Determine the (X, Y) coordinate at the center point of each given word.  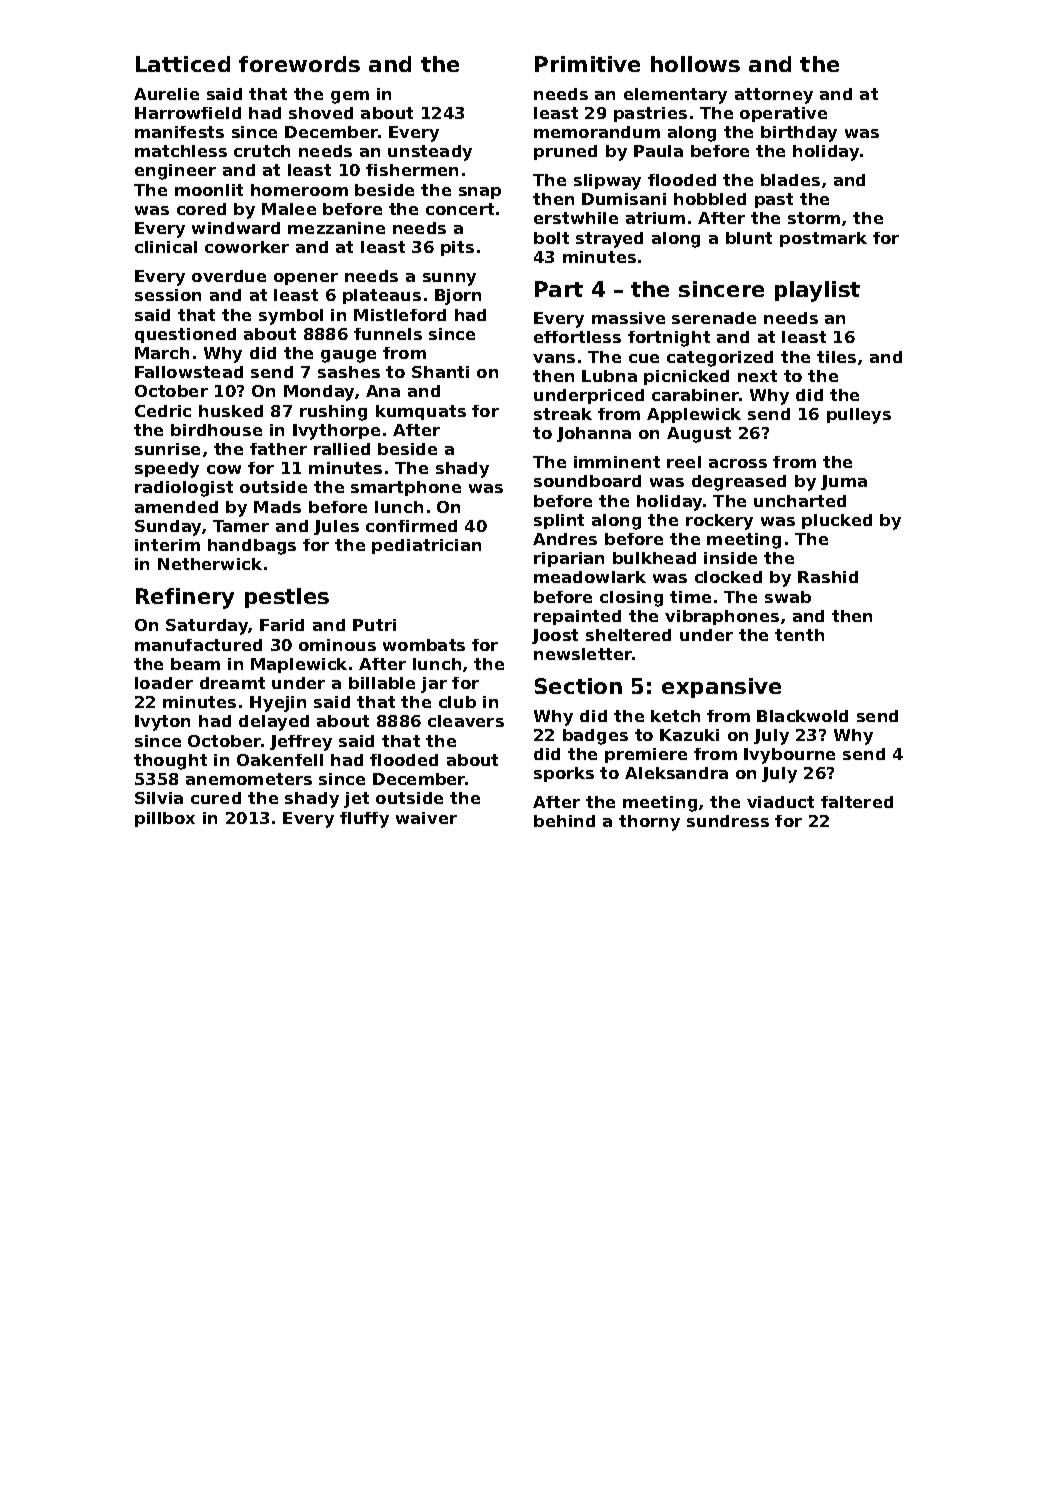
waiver (426, 818)
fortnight (669, 339)
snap (480, 193)
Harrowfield (188, 113)
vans (554, 358)
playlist (817, 291)
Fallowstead (189, 372)
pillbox (165, 819)
